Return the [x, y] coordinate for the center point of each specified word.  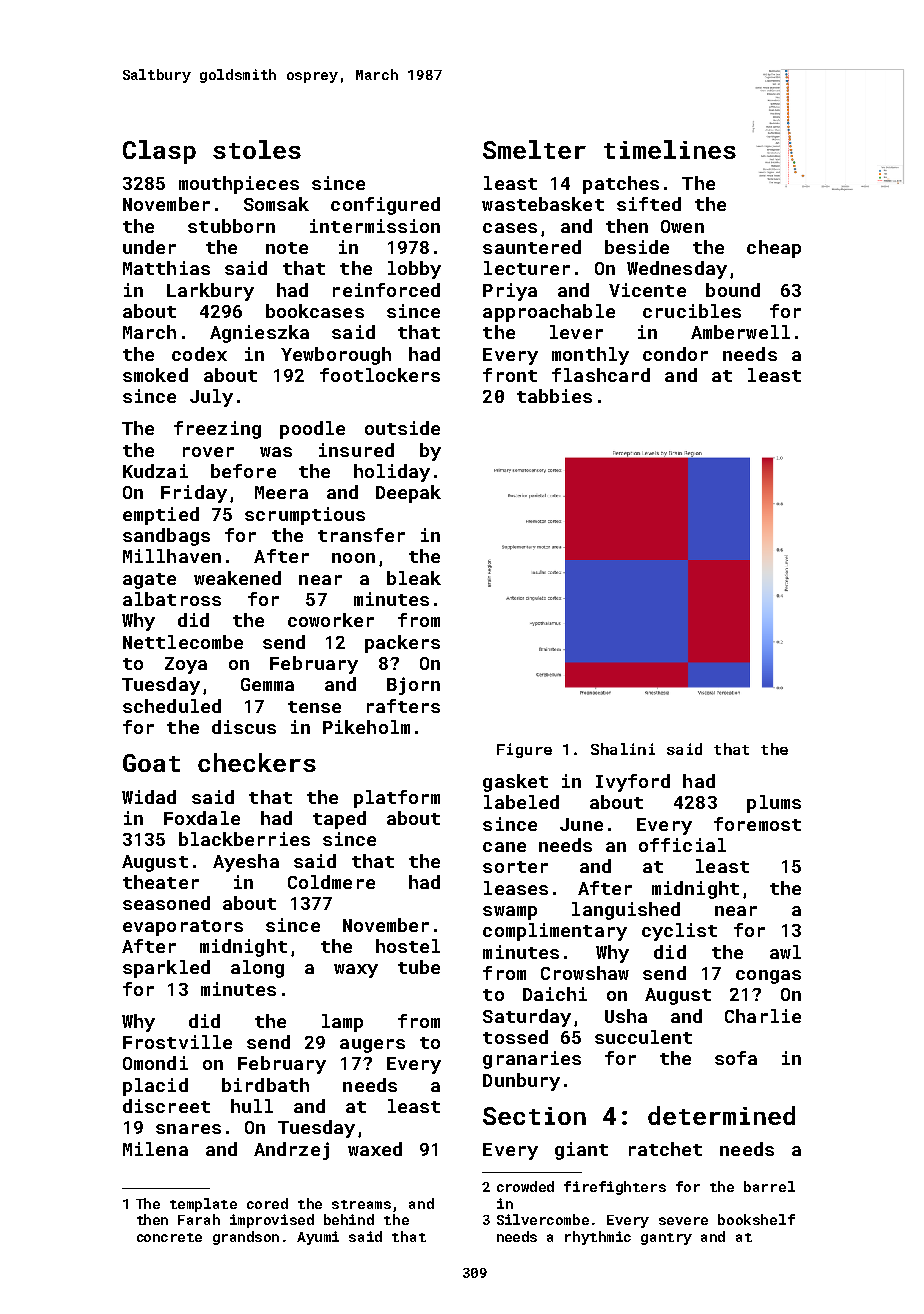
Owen [682, 226]
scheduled [172, 706]
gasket [515, 783]
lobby [414, 270]
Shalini [623, 749]
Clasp [159, 152]
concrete [169, 1237]
